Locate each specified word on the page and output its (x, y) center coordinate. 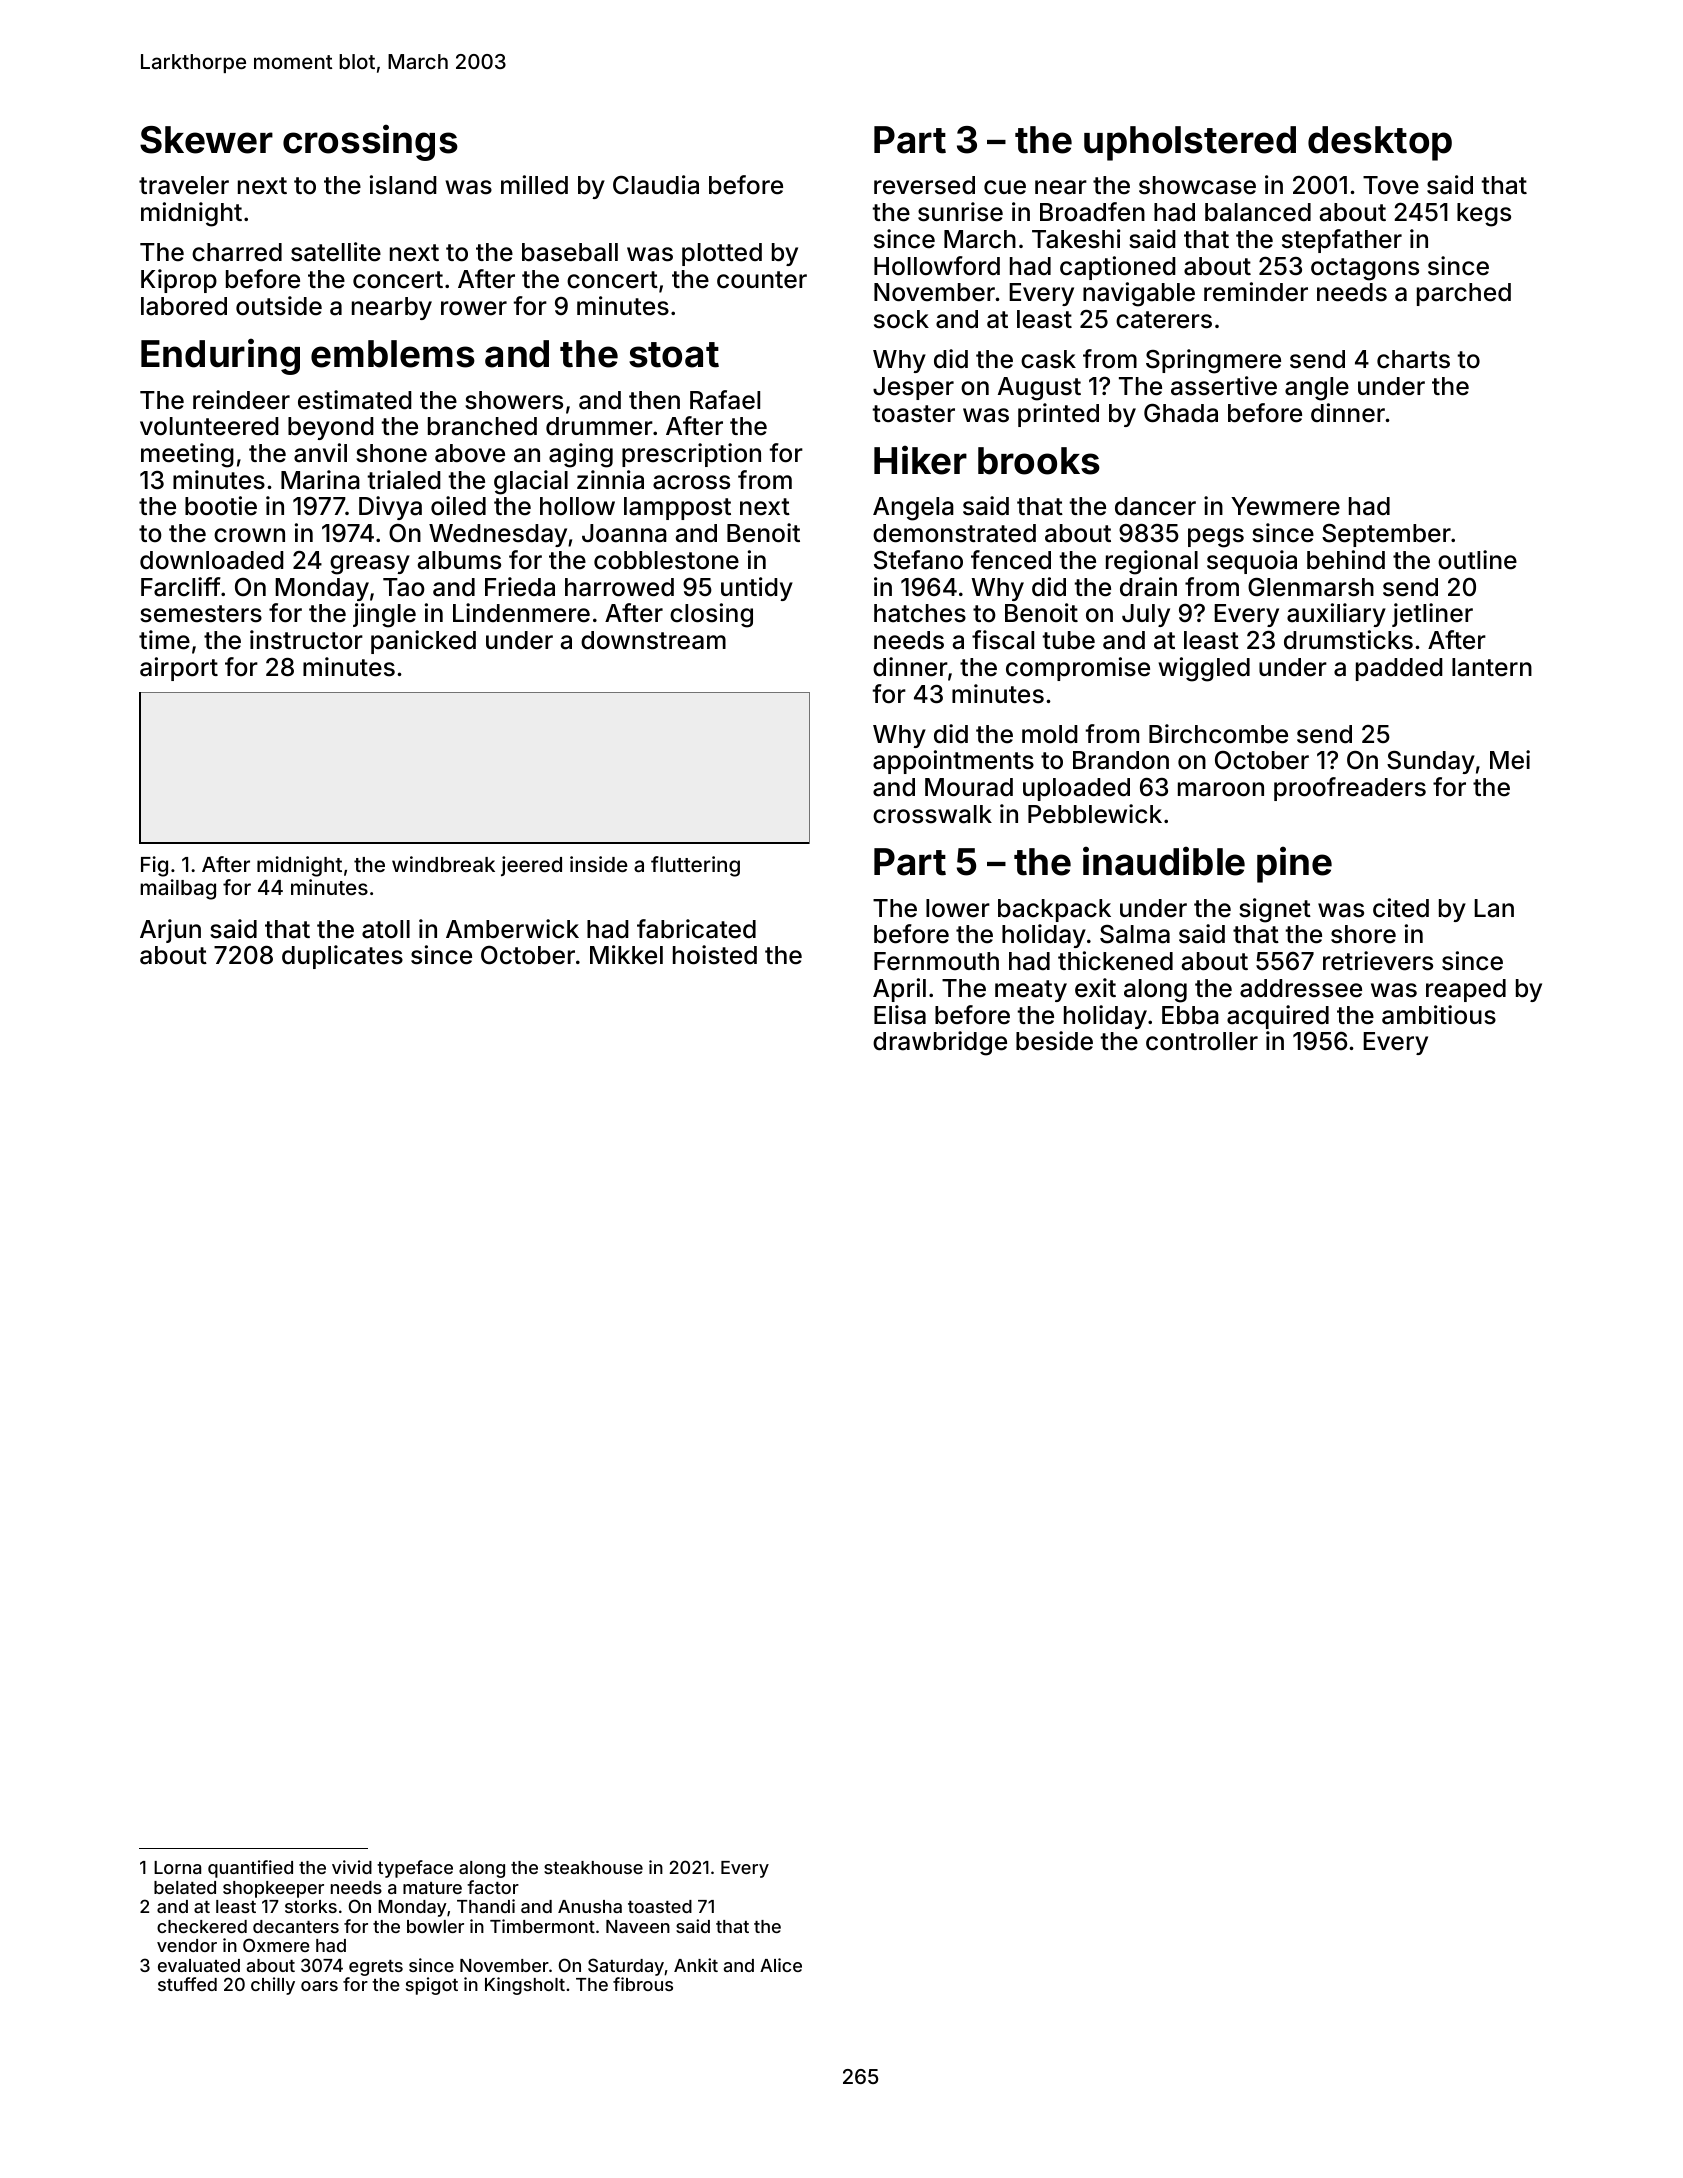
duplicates (342, 957)
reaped (1466, 990)
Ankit (696, 1965)
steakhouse (593, 1867)
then (654, 400)
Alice (781, 1965)
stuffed (187, 1984)
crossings (370, 142)
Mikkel (626, 955)
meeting (187, 455)
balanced (1258, 212)
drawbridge (940, 1043)
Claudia (656, 185)
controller (1202, 1041)
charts (1413, 359)
